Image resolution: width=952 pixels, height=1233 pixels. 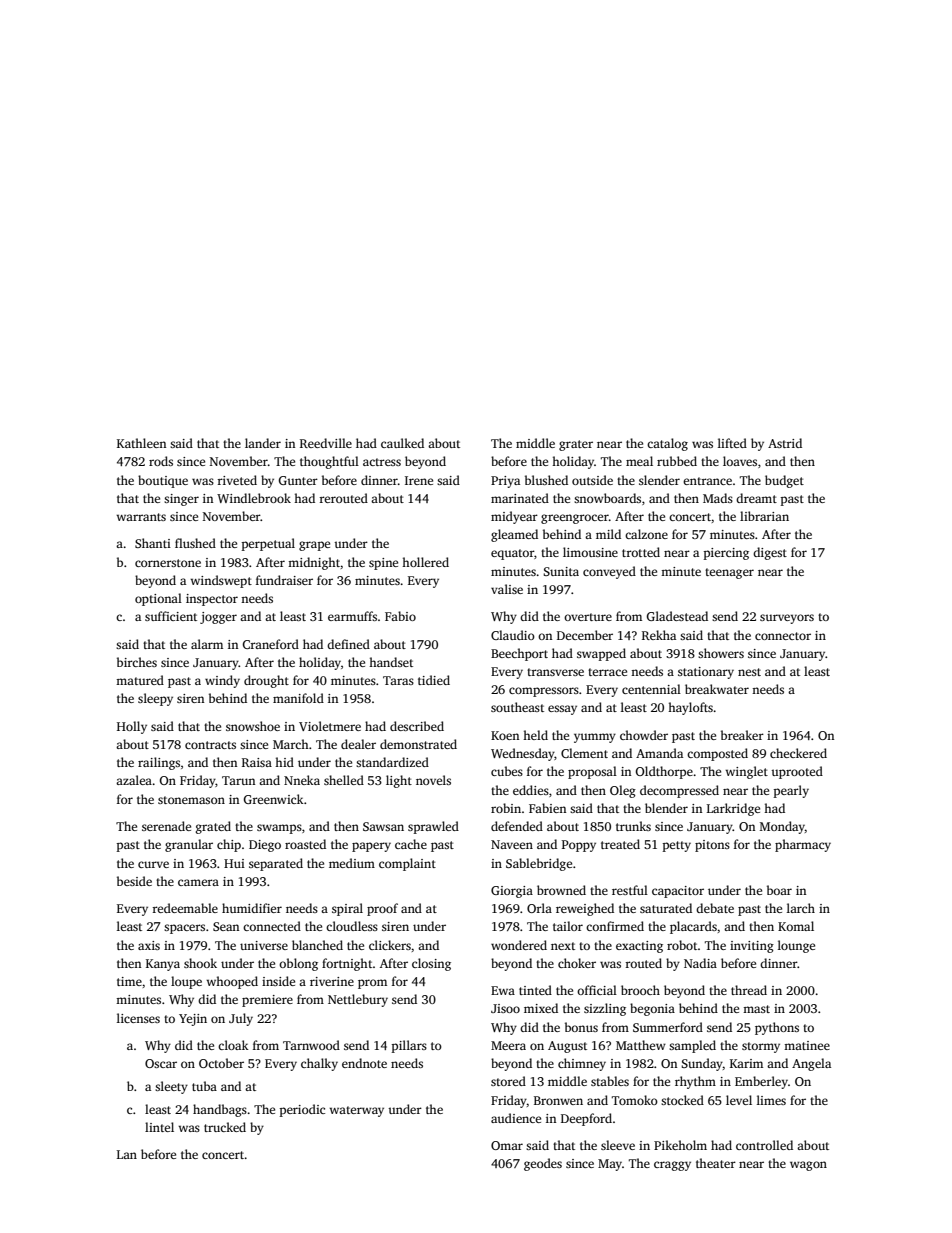 I want to click on waterway, so click(x=356, y=1111).
